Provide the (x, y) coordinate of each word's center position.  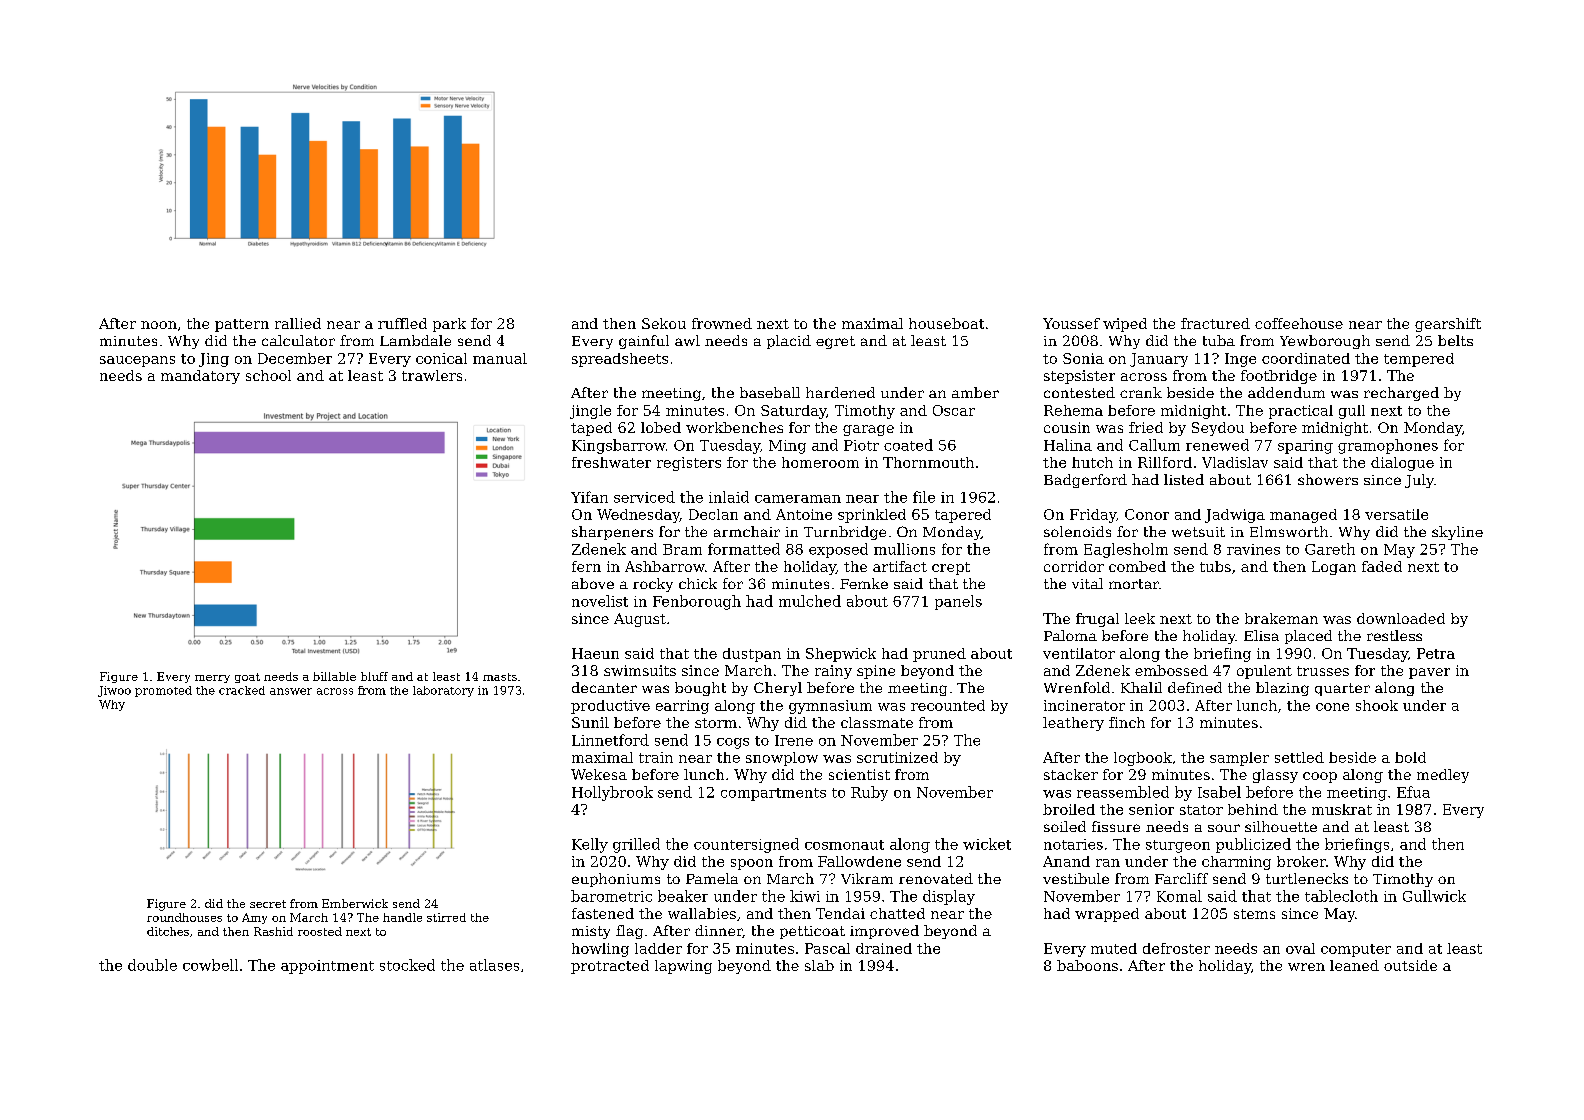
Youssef (1071, 323)
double (152, 965)
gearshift (1448, 325)
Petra (1436, 653)
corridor (1074, 566)
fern (586, 566)
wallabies (702, 913)
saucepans (137, 361)
